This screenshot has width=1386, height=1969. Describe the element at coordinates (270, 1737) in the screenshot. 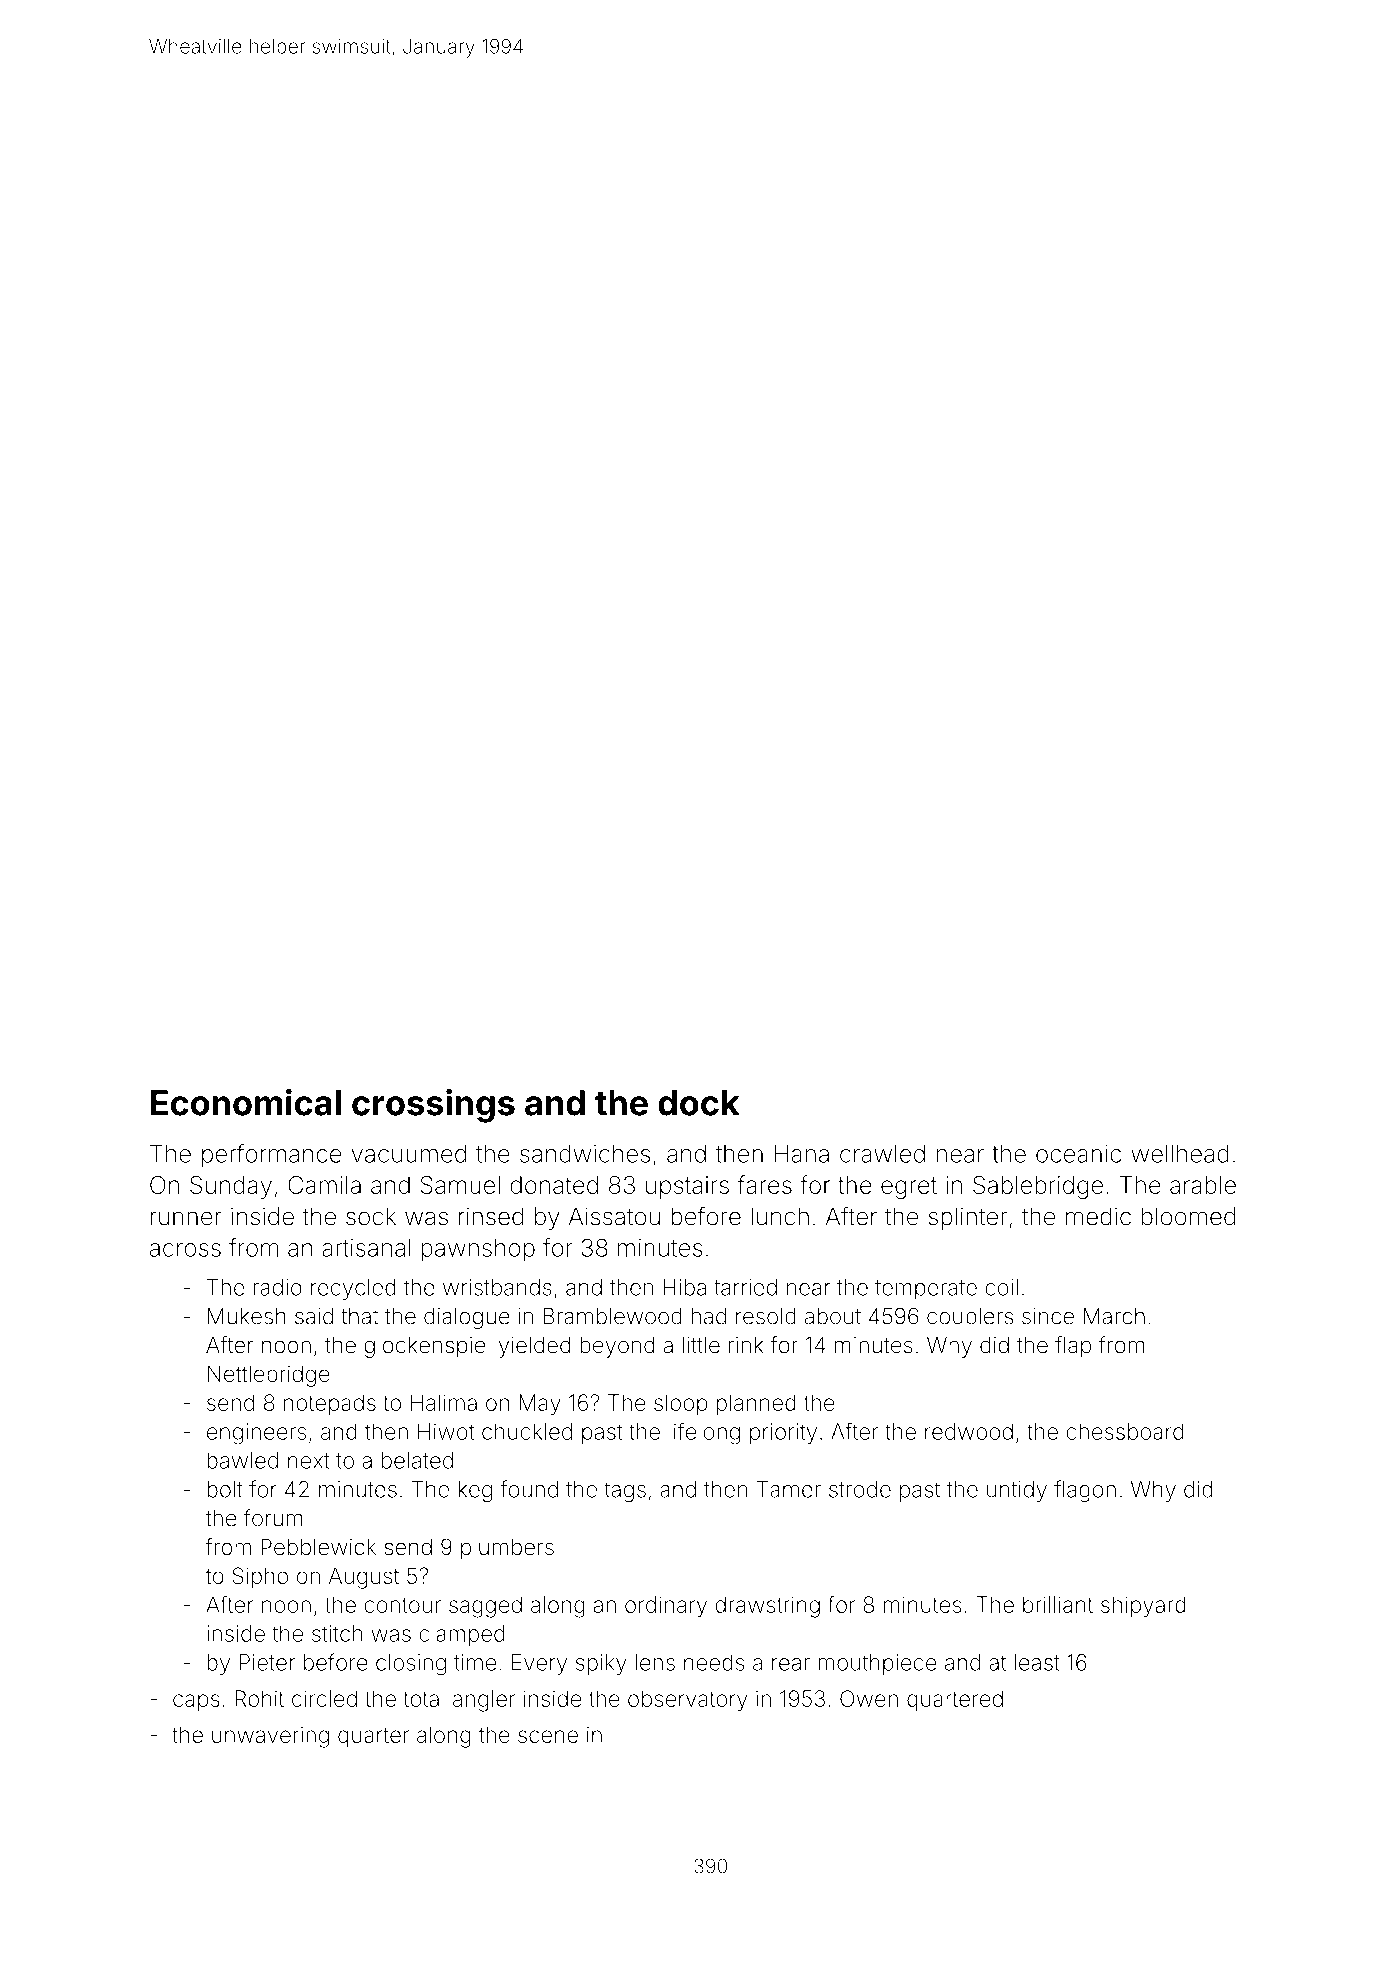

I see `unwavering` at that location.
